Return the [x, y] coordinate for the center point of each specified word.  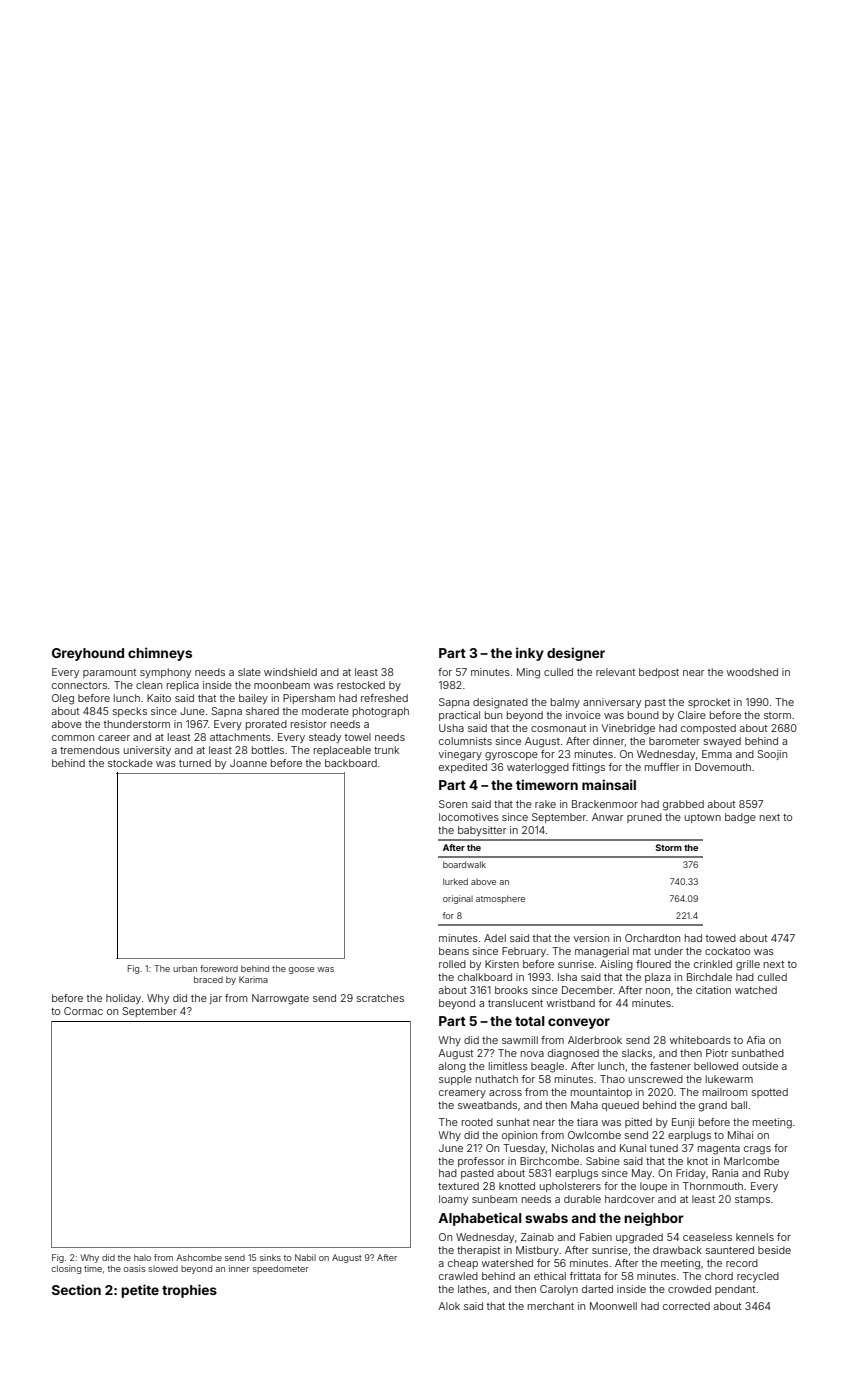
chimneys [160, 654]
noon [658, 991]
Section [76, 1289]
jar [215, 999]
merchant [551, 1306]
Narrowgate [280, 999]
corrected [686, 1306]
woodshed [752, 672]
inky [530, 654]
